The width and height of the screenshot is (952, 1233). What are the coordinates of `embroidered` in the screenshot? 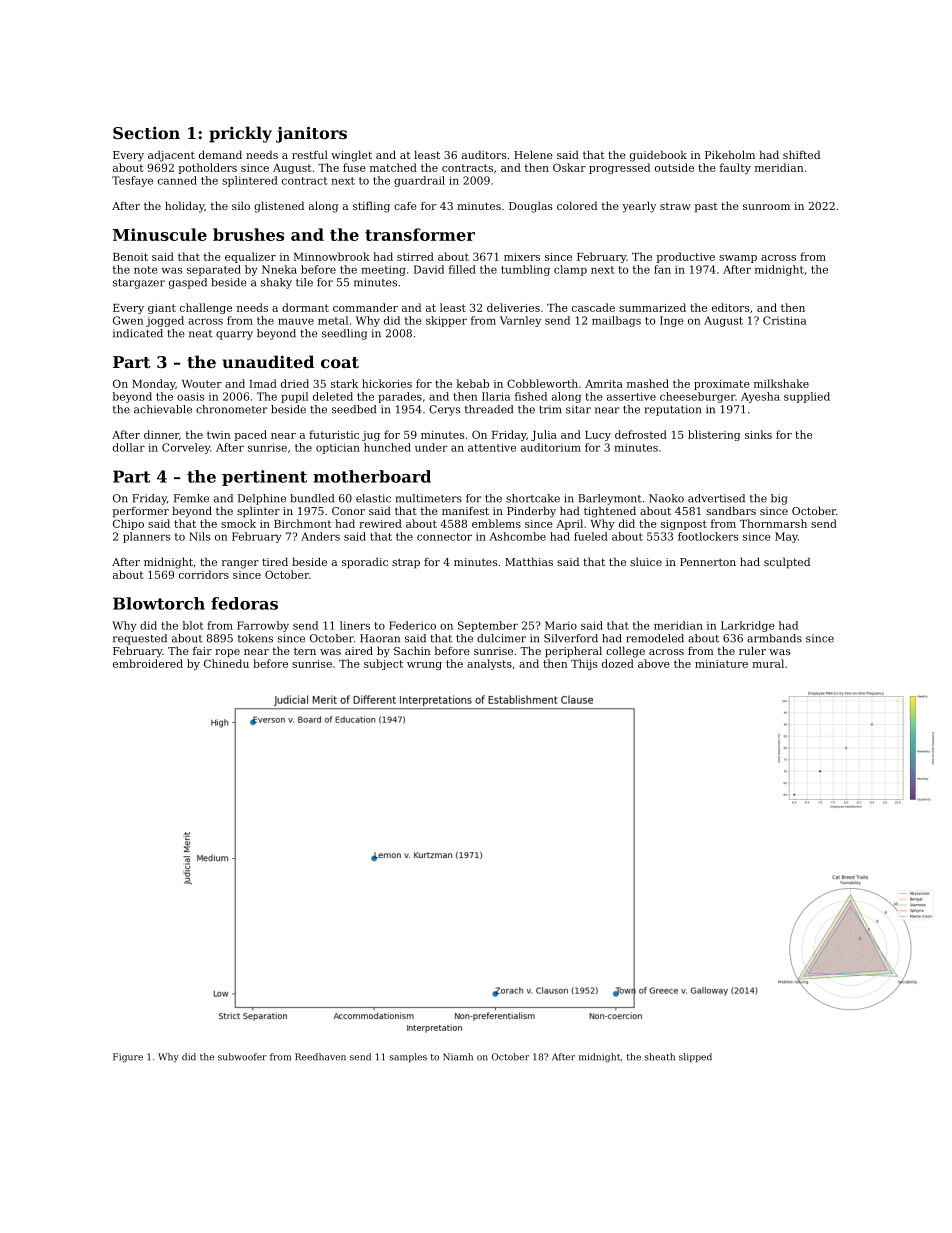 It's located at (148, 663).
